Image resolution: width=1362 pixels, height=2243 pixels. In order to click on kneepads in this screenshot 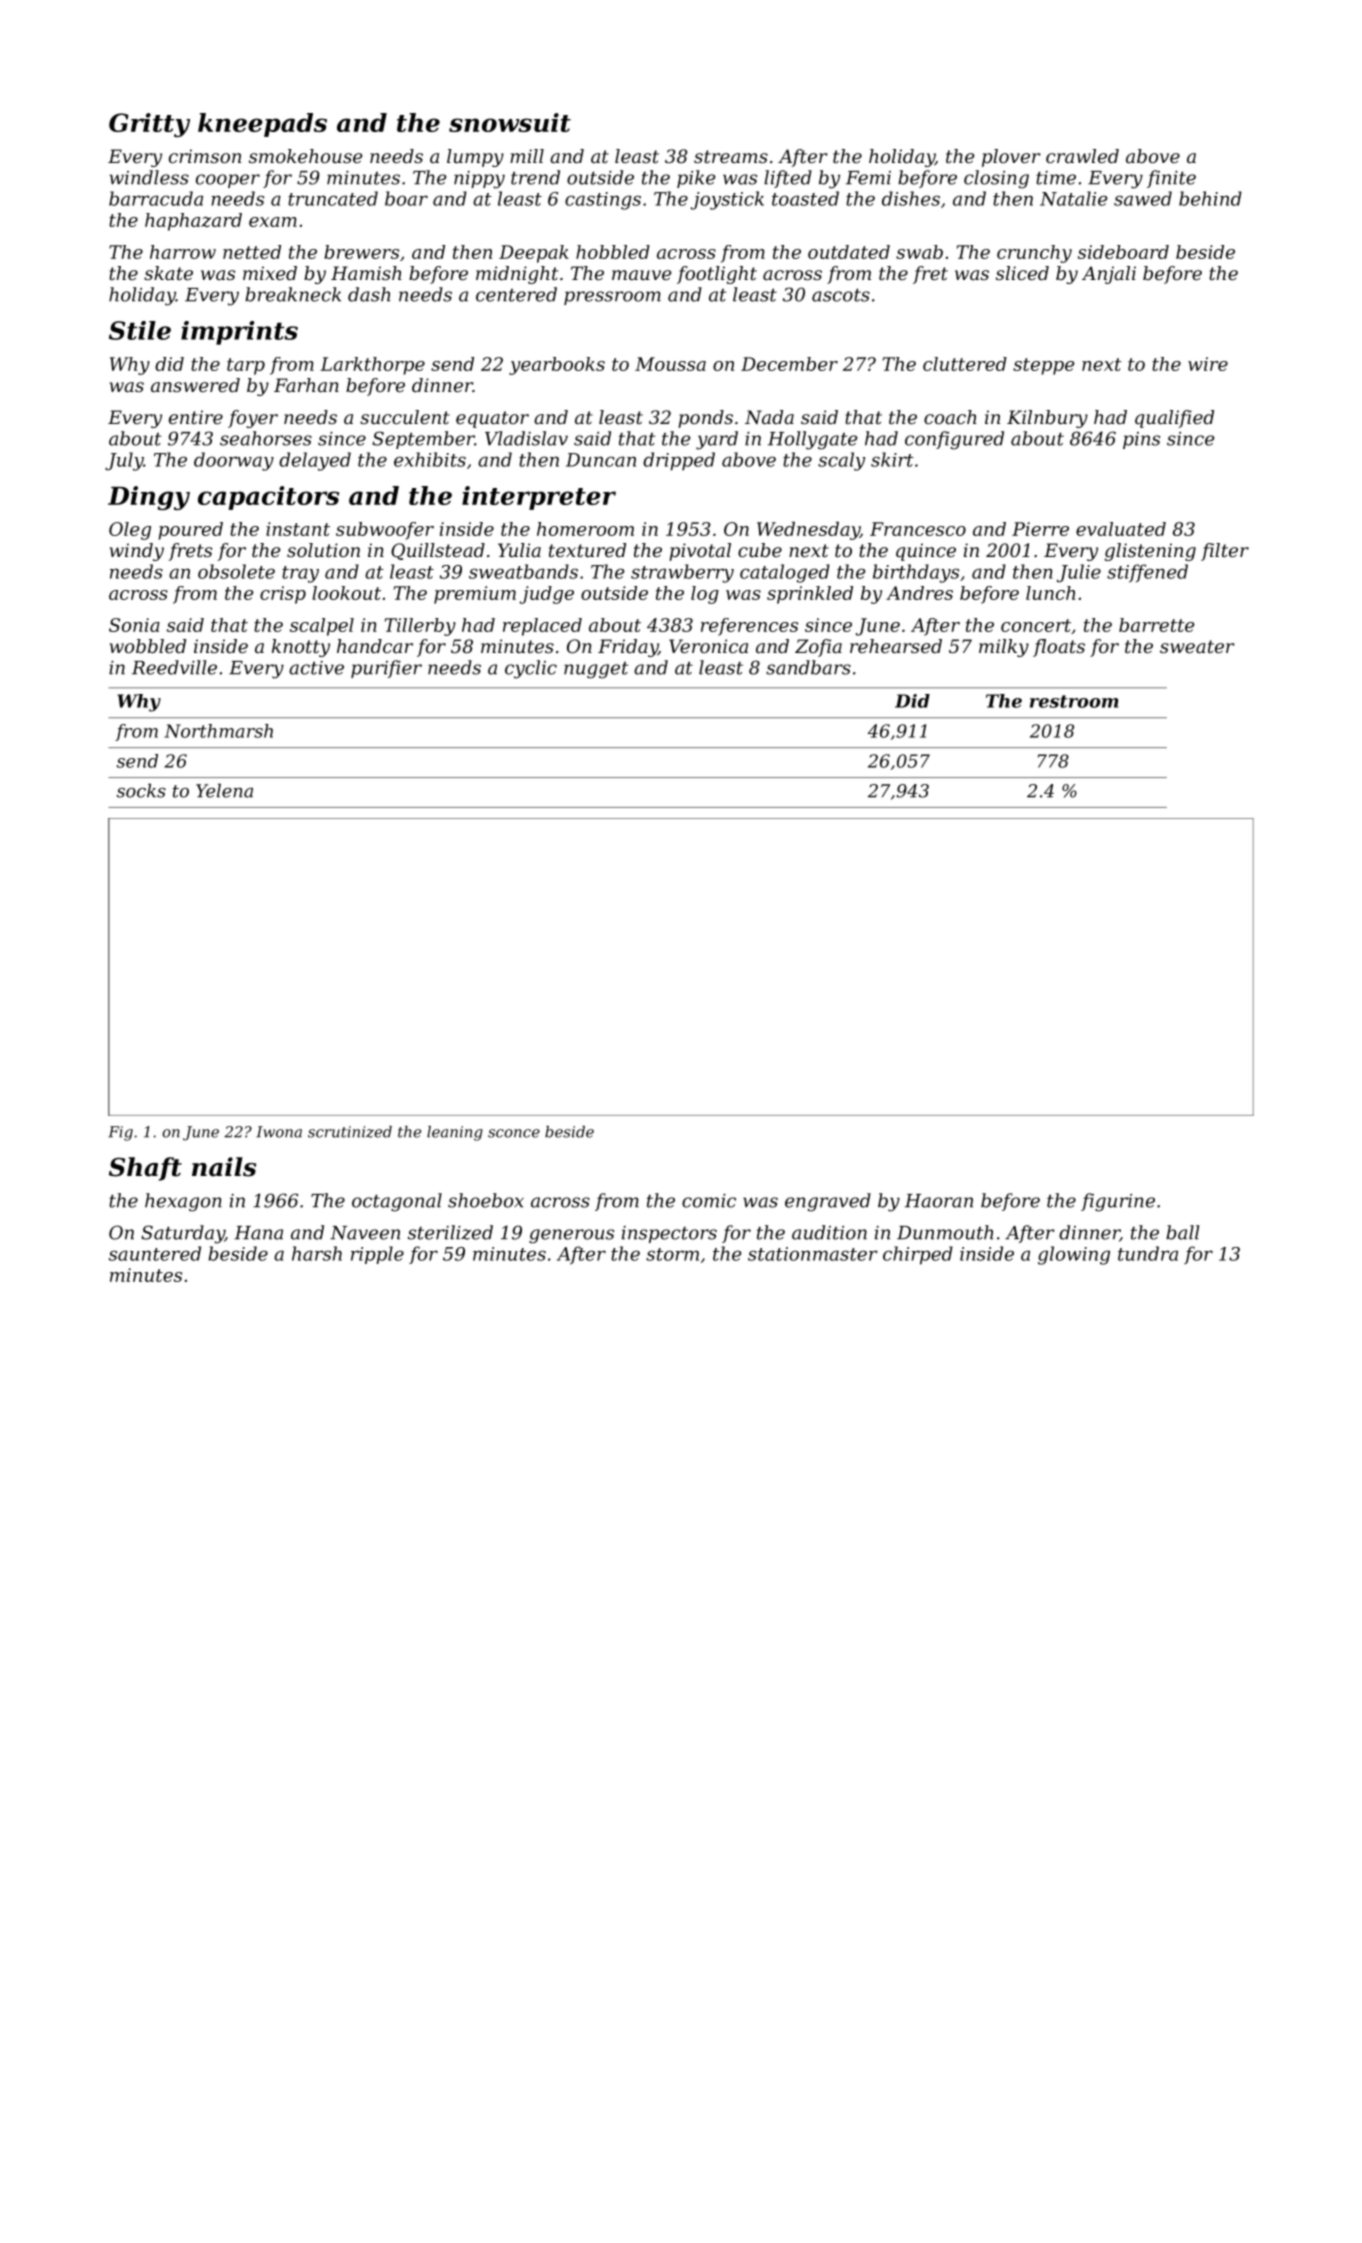, I will do `click(262, 125)`.
